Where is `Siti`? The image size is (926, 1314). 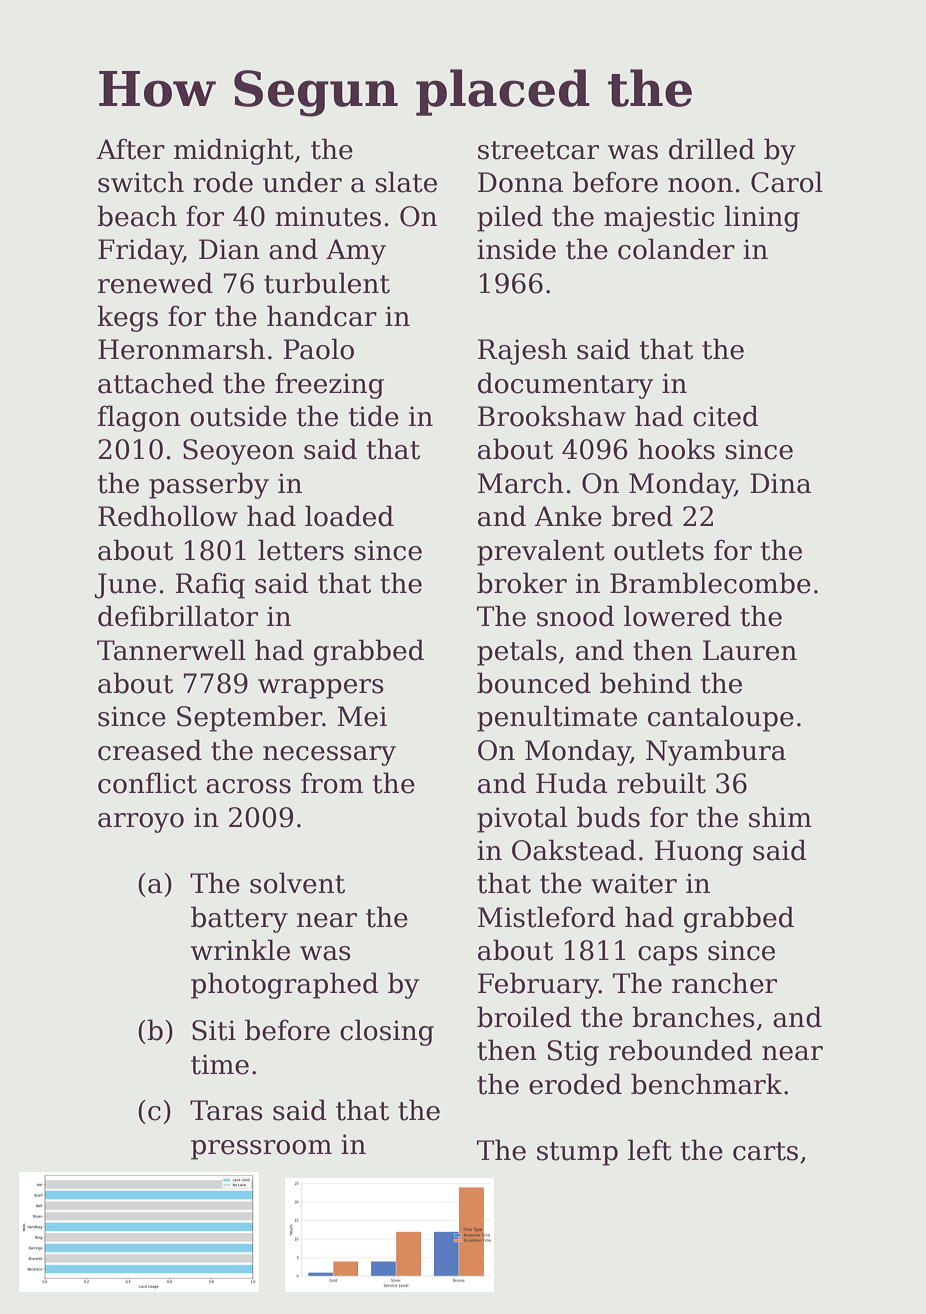 Siti is located at coordinates (214, 1030).
